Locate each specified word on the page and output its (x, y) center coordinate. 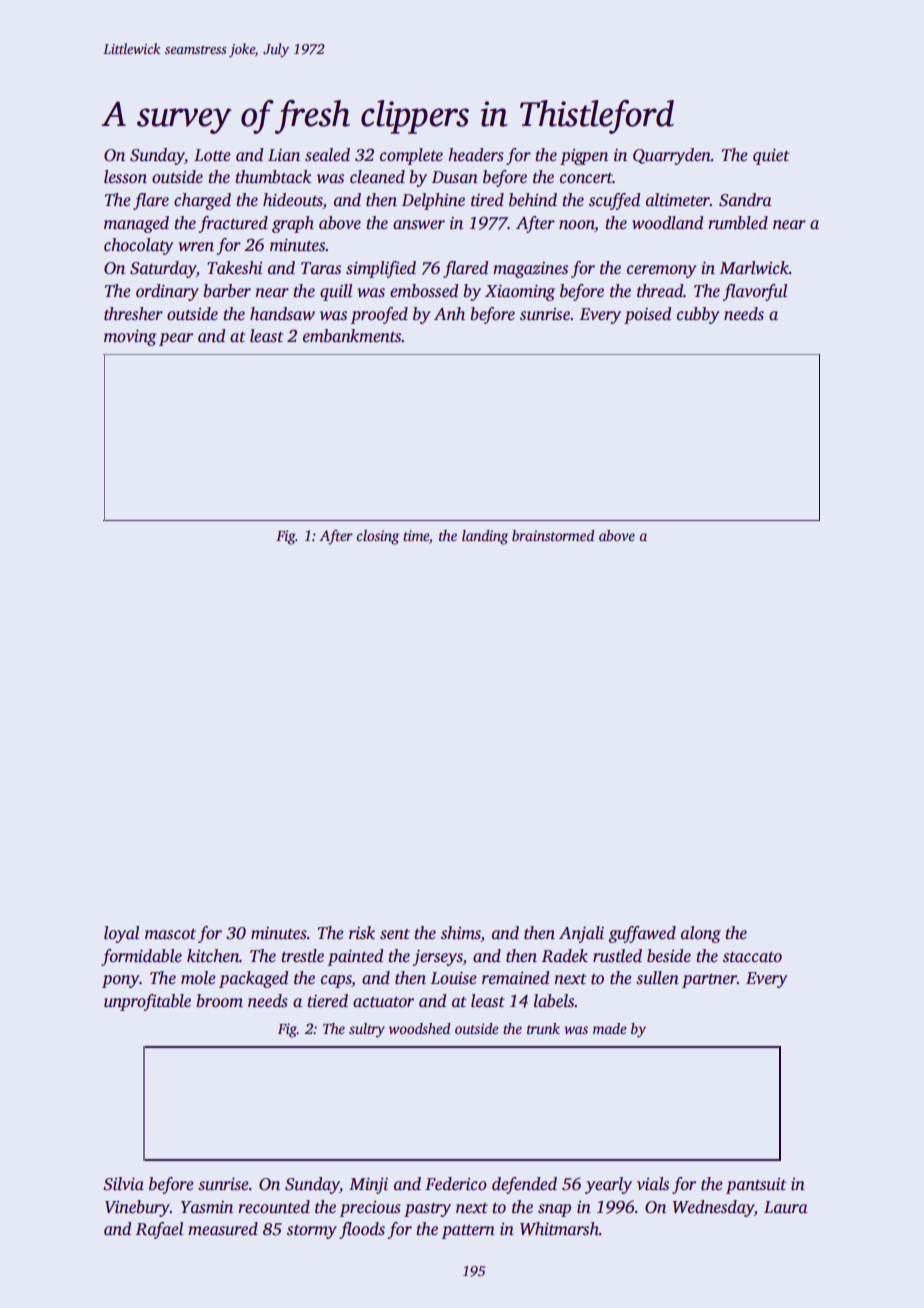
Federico (456, 1184)
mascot (170, 934)
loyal (121, 934)
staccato (752, 957)
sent (395, 934)
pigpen (584, 157)
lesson (125, 177)
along (701, 934)
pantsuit (756, 1186)
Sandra (745, 200)
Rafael (159, 1230)
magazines (530, 270)
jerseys (438, 957)
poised (647, 315)
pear (176, 339)
